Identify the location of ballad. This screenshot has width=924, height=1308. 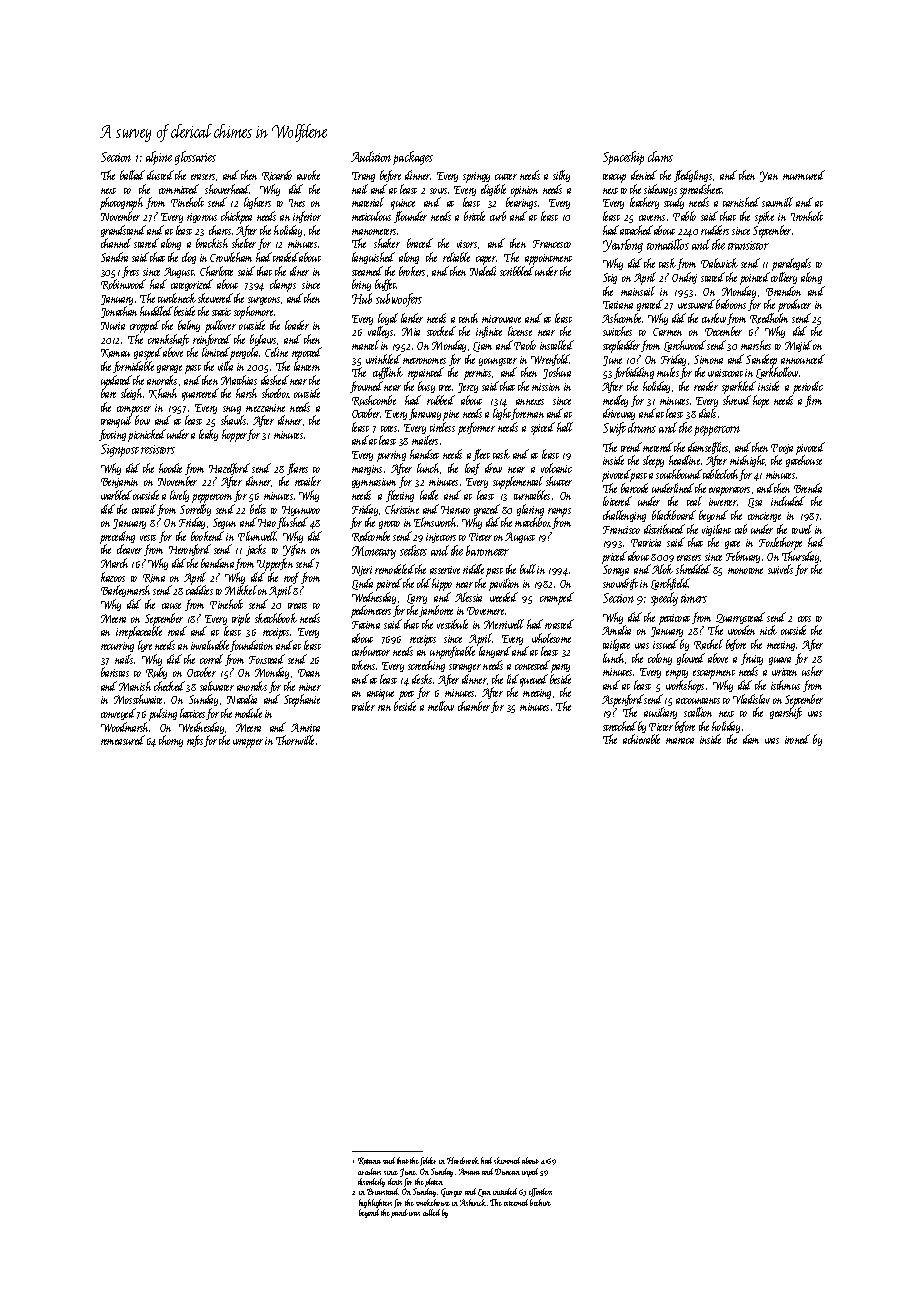
(132, 175).
